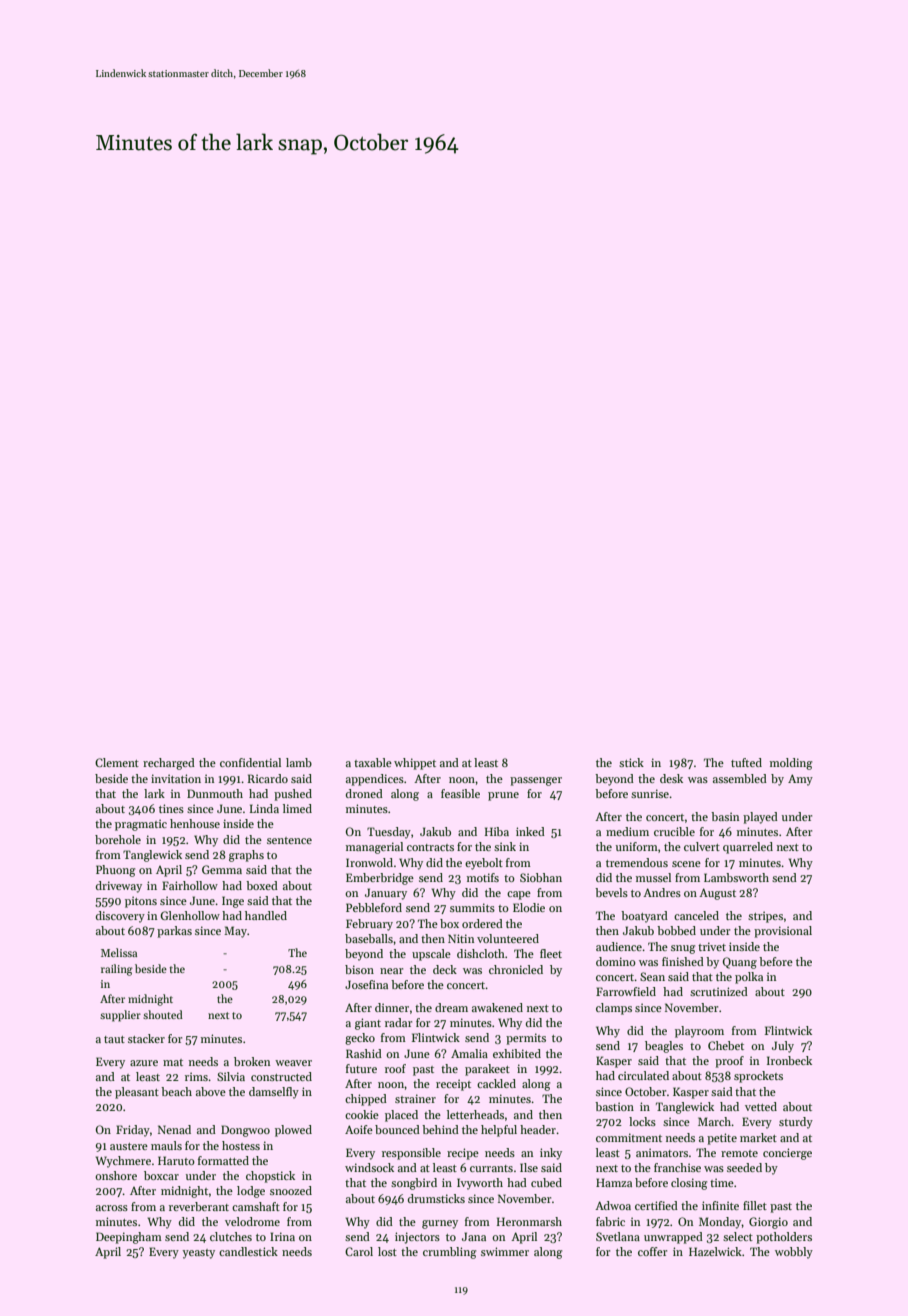 This screenshot has width=908, height=1316. What do you see at coordinates (198, 1254) in the screenshot?
I see `yeasty` at bounding box center [198, 1254].
